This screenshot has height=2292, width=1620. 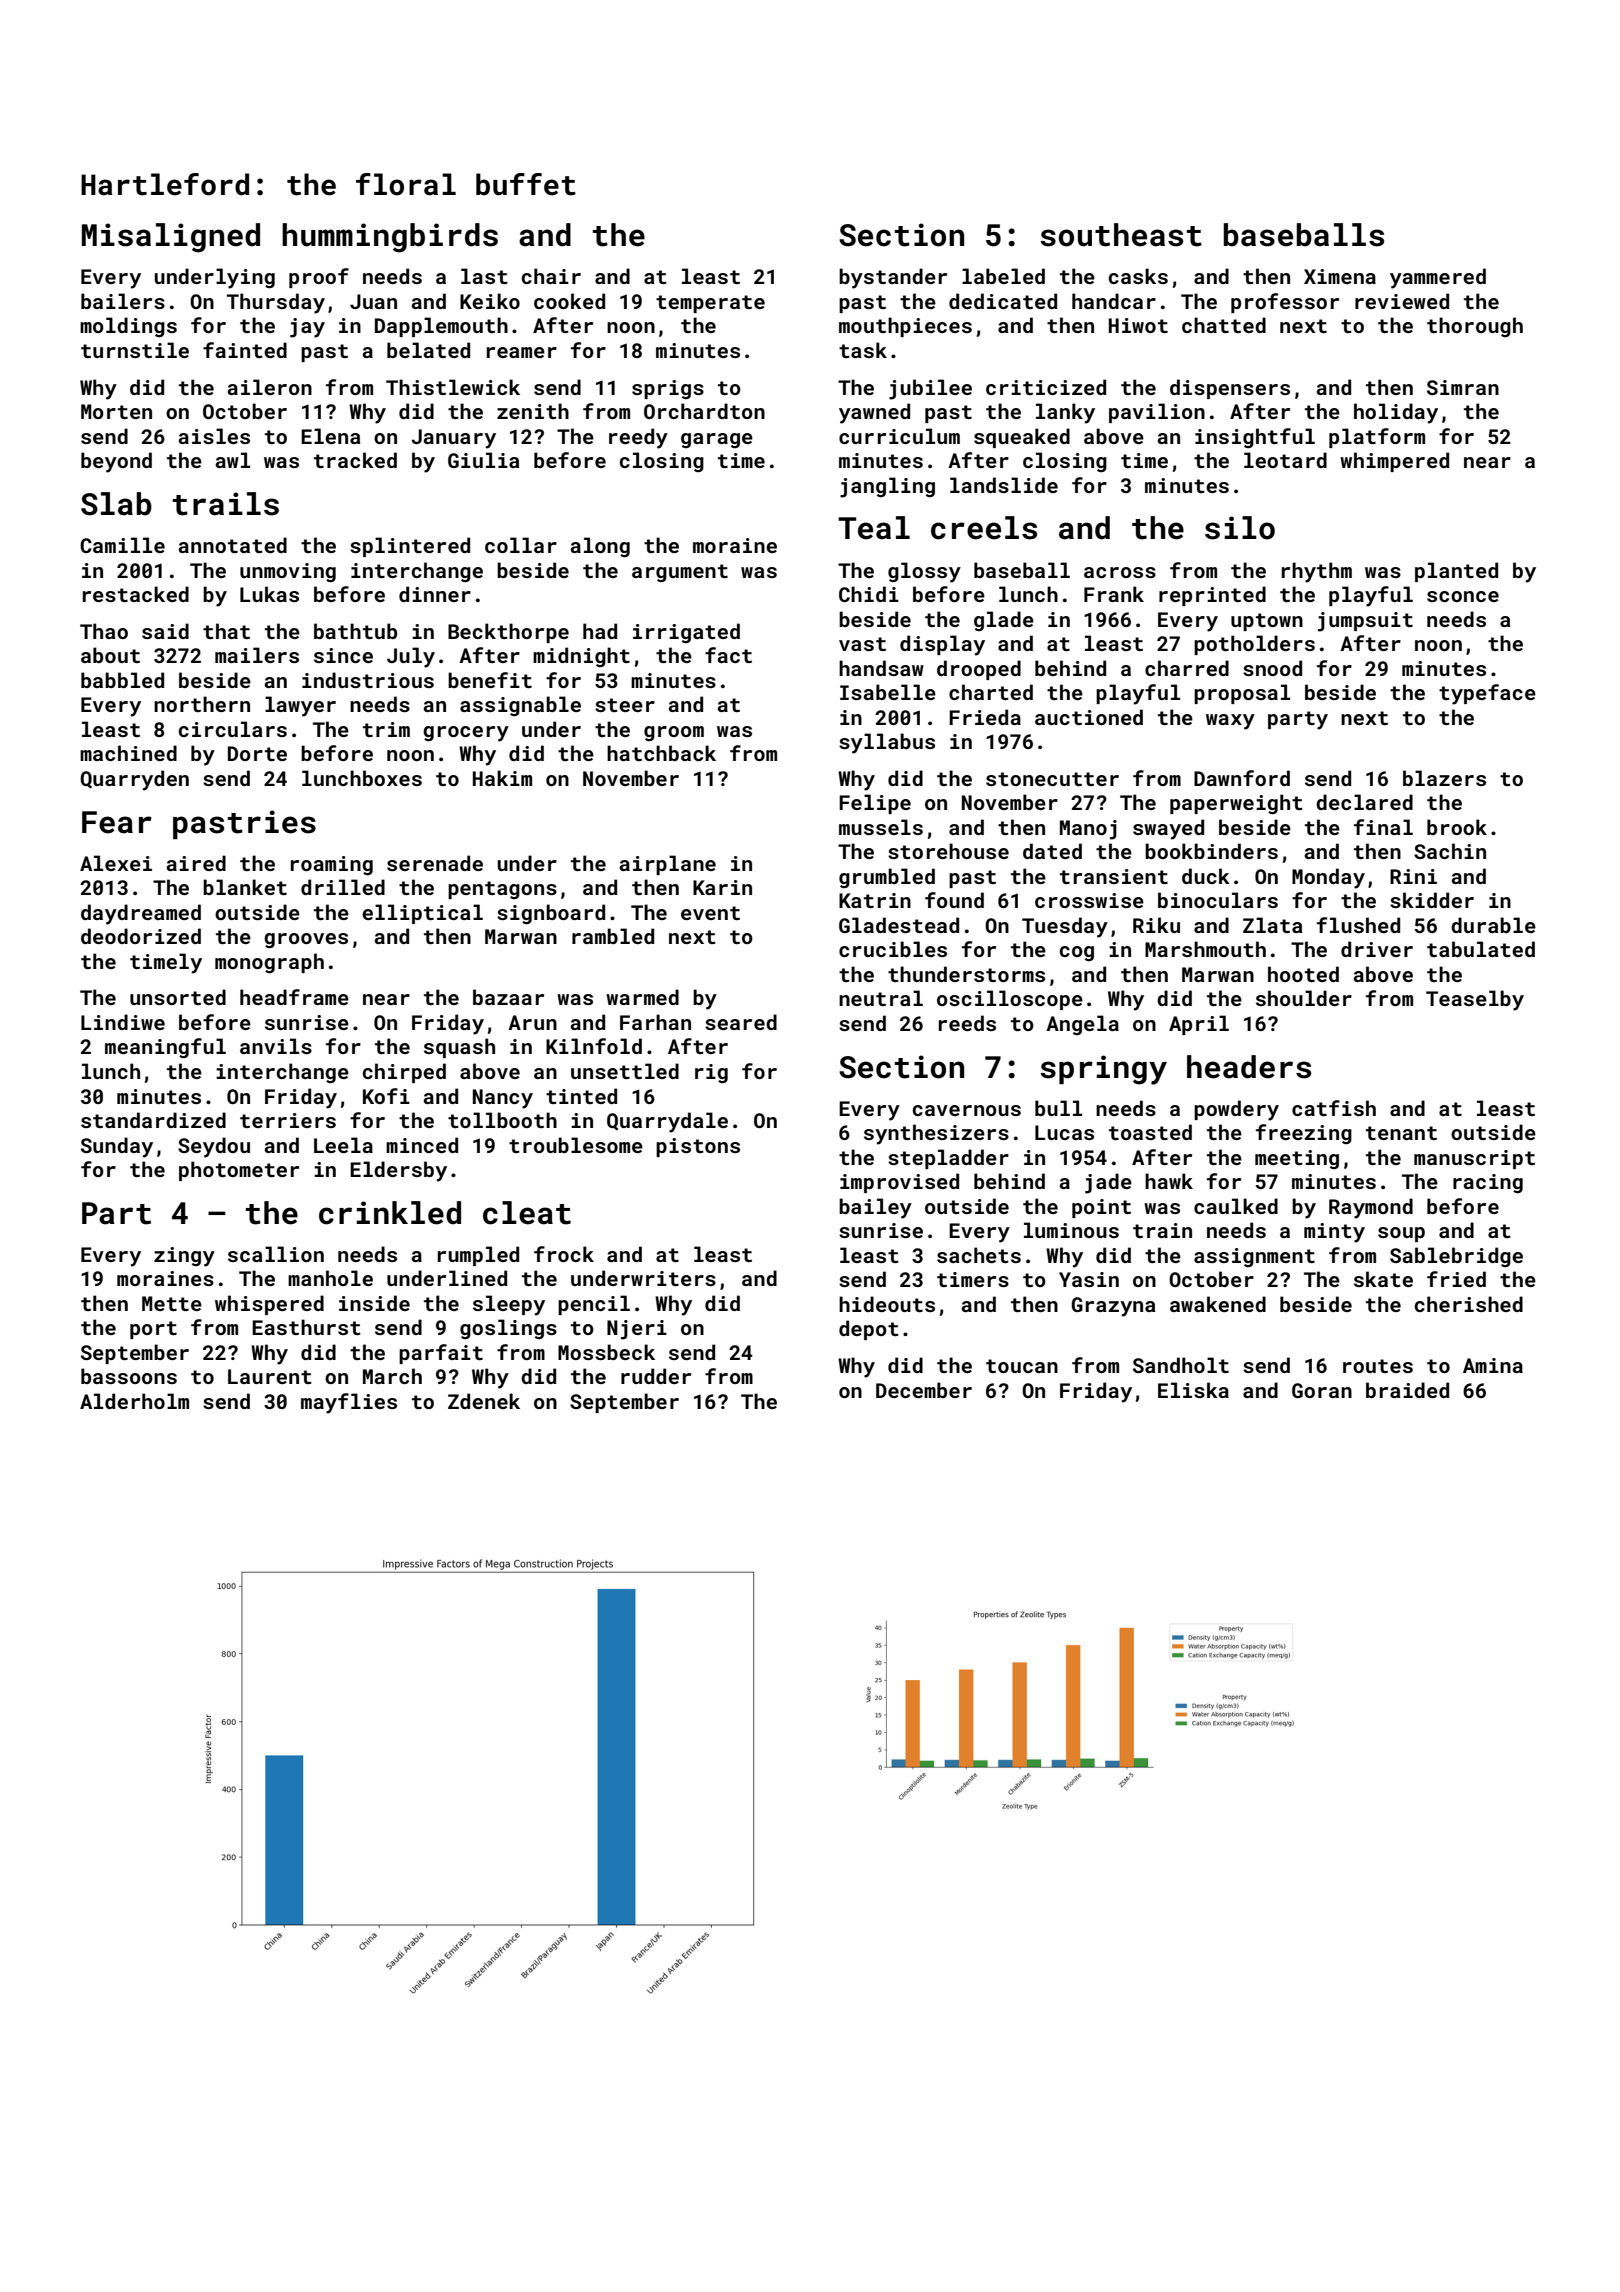 I want to click on hatchback, so click(x=661, y=753).
